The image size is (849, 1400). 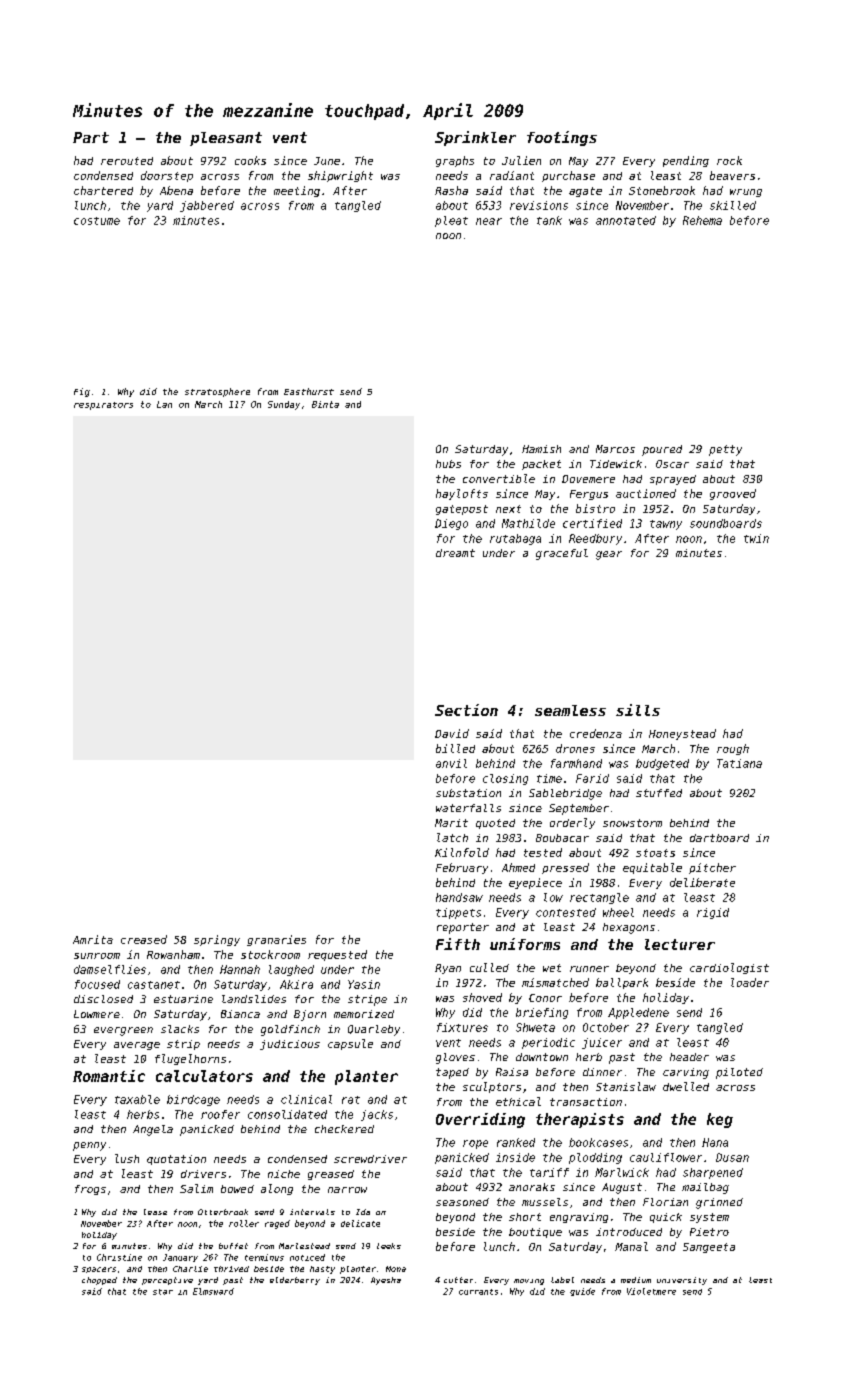 What do you see at coordinates (217, 392) in the image?
I see `stratosphere` at bounding box center [217, 392].
